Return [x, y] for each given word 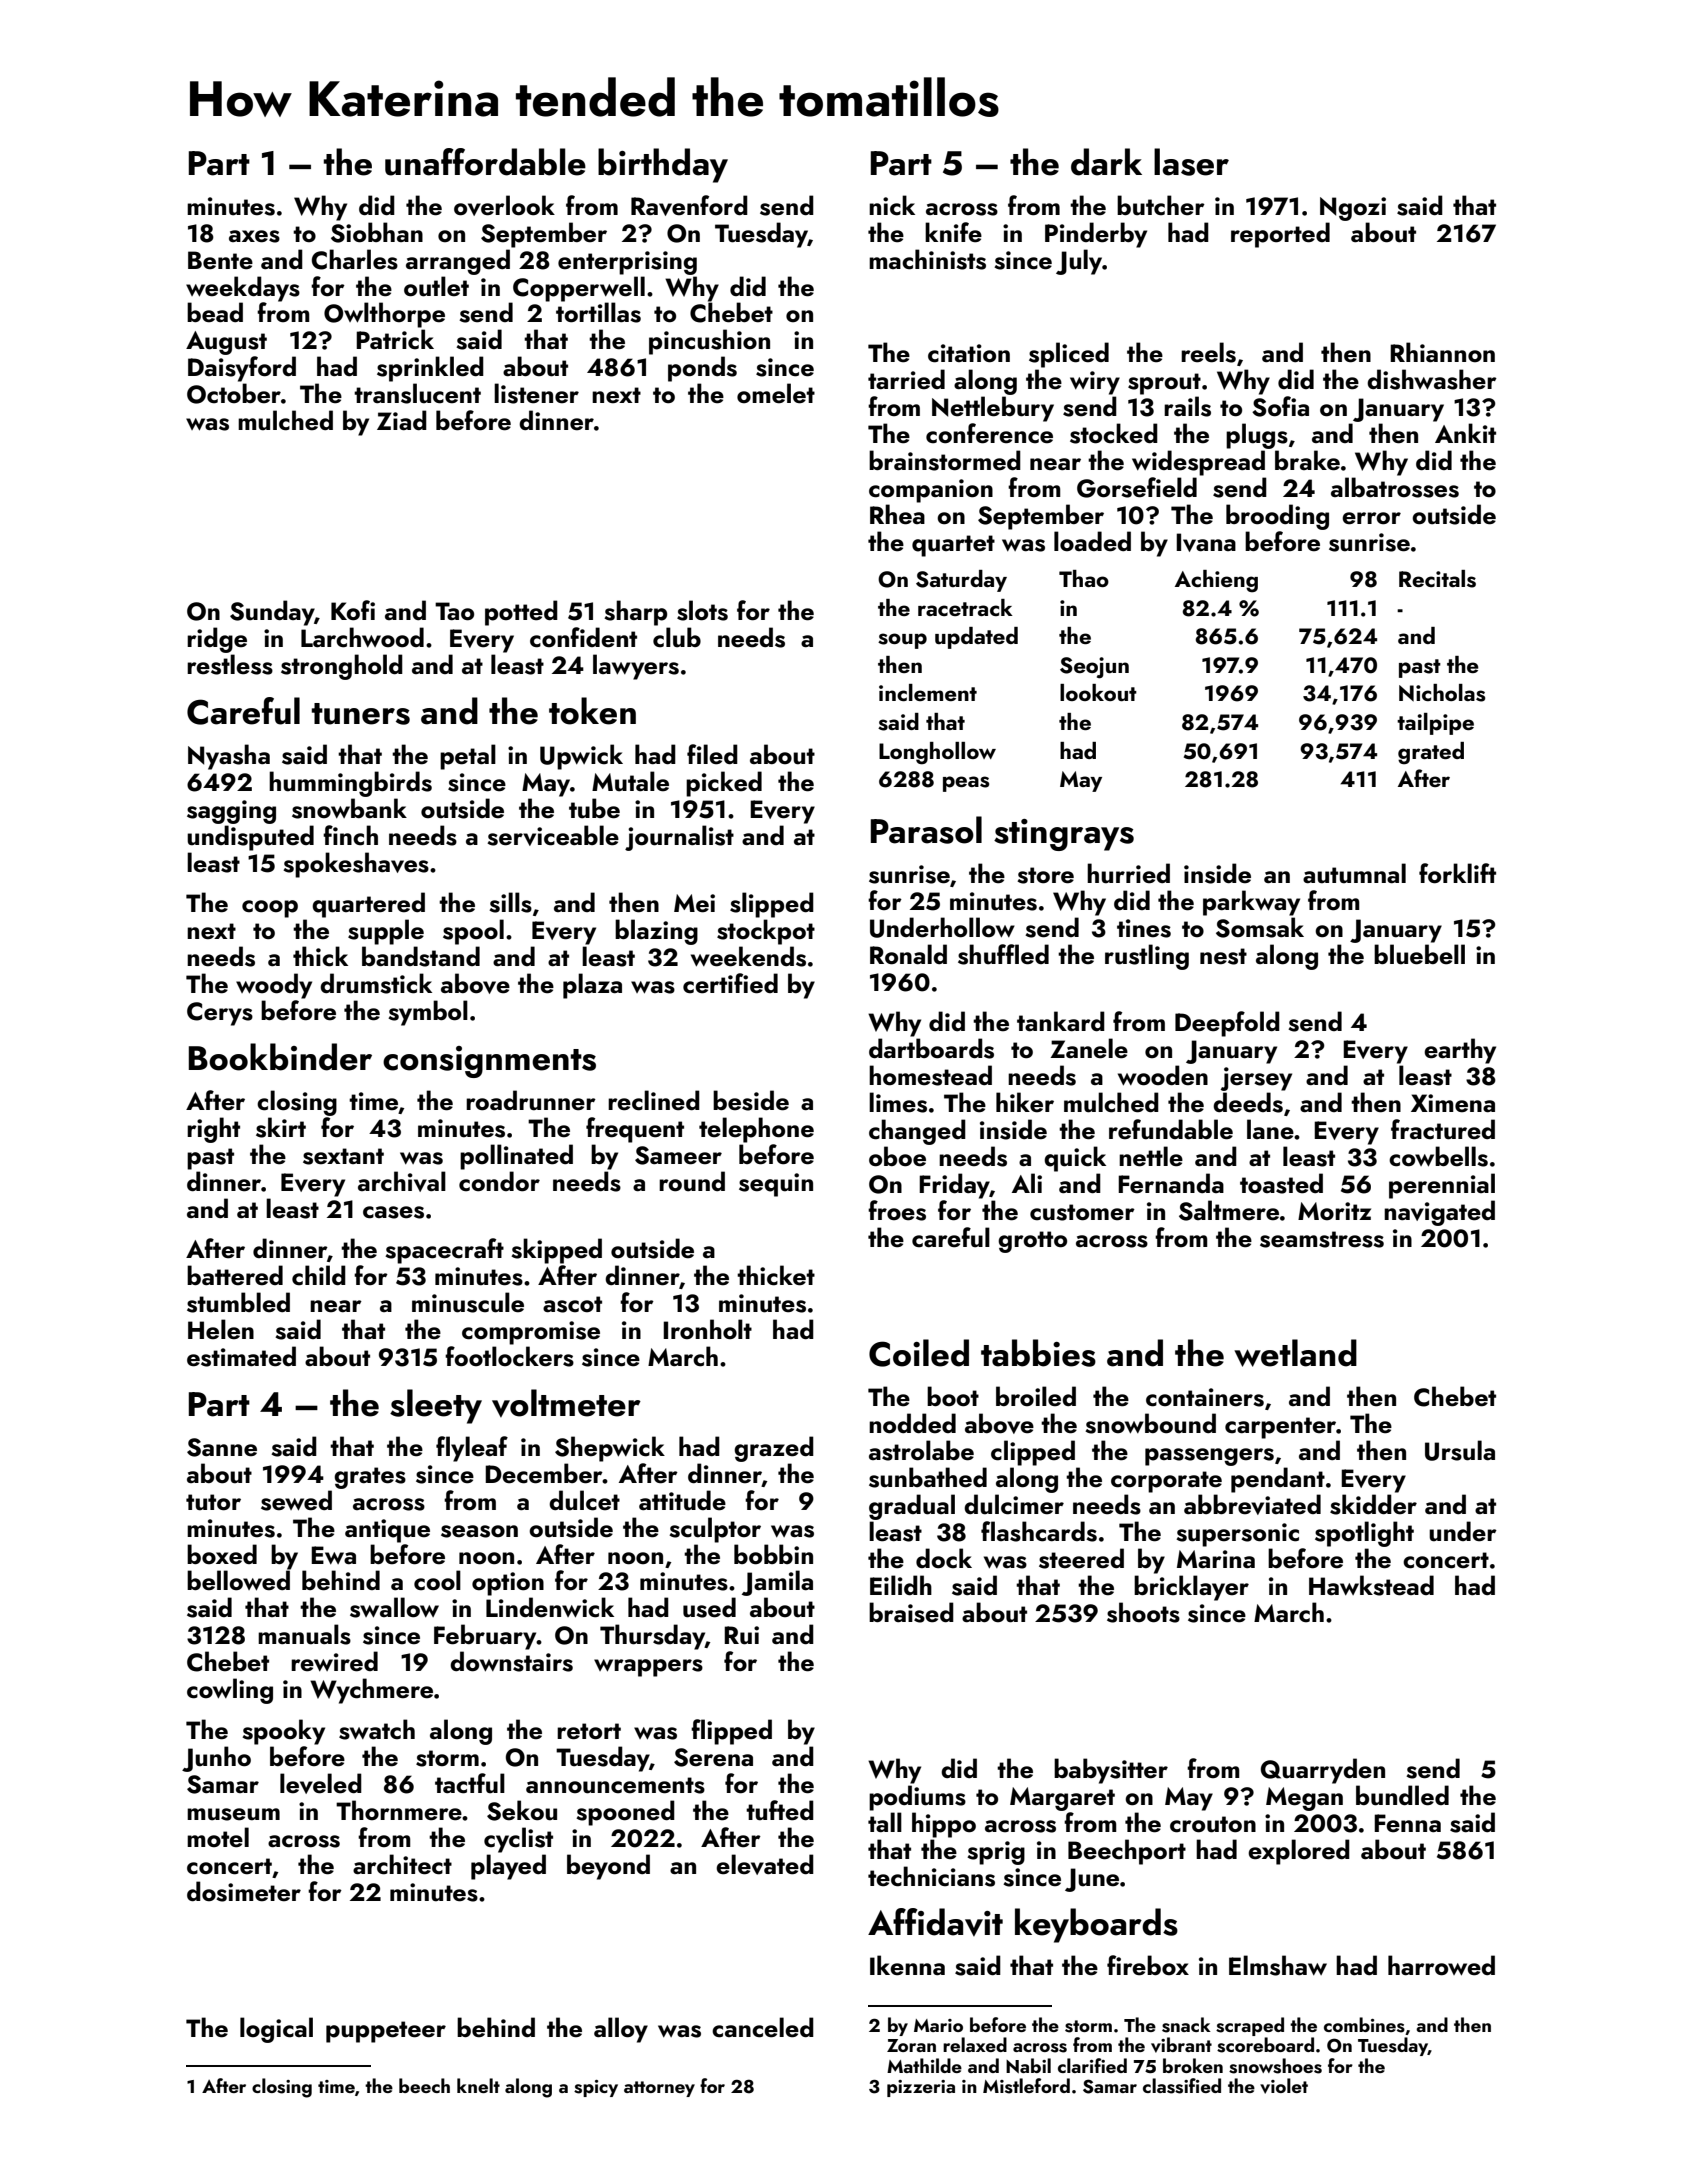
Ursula [1460, 1450]
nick [892, 205]
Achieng [1216, 581]
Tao [454, 611]
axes [254, 236]
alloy [621, 2030]
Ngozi [1353, 209]
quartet [953, 546]
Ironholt [707, 1329]
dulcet [584, 1500]
